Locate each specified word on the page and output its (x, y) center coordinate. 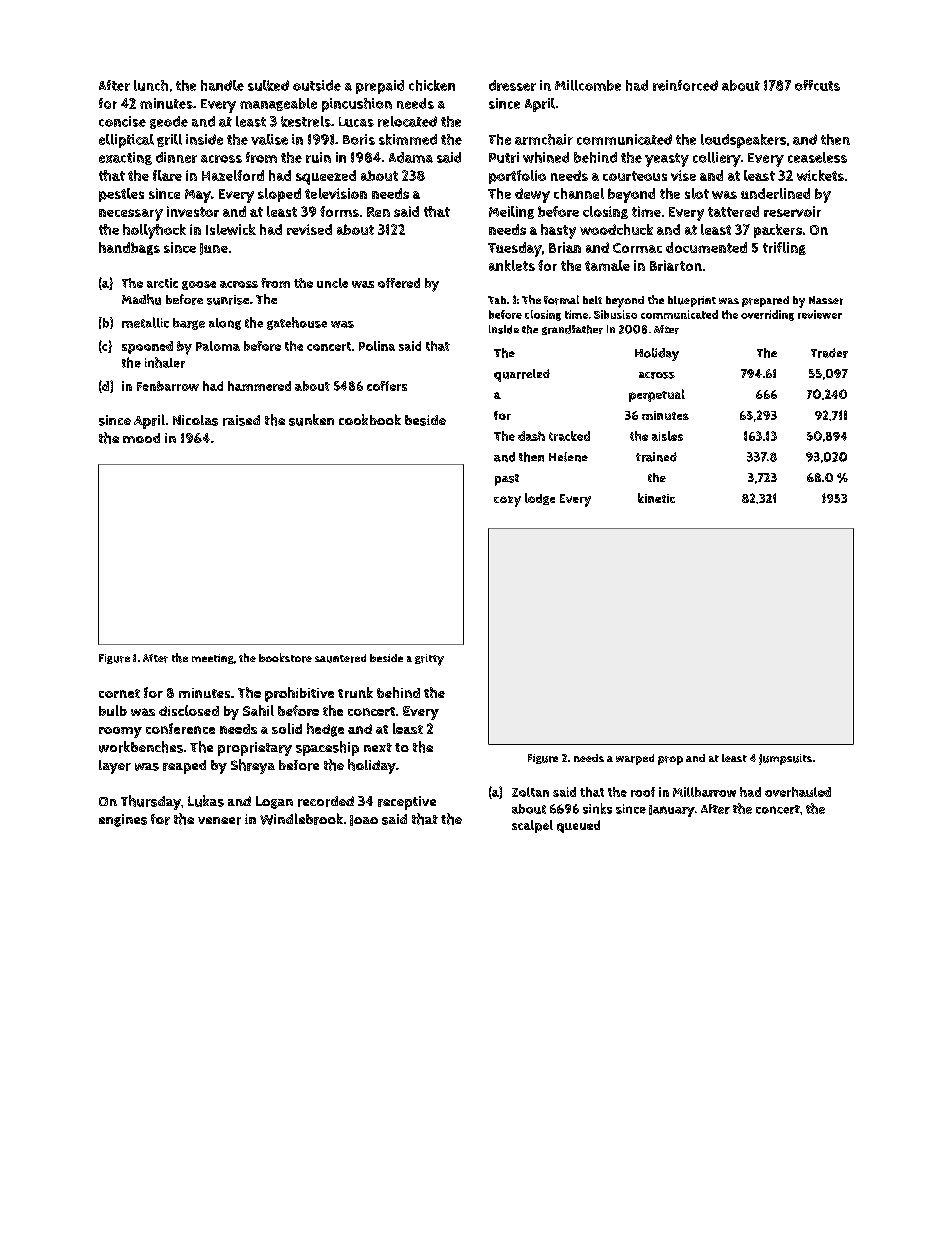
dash (531, 436)
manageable (278, 104)
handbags (129, 248)
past (507, 480)
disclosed (189, 710)
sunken (311, 420)
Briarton (676, 265)
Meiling (511, 212)
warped (635, 759)
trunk (355, 692)
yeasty (667, 160)
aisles (667, 436)
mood (141, 438)
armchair (544, 139)
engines (123, 820)
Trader (829, 353)
